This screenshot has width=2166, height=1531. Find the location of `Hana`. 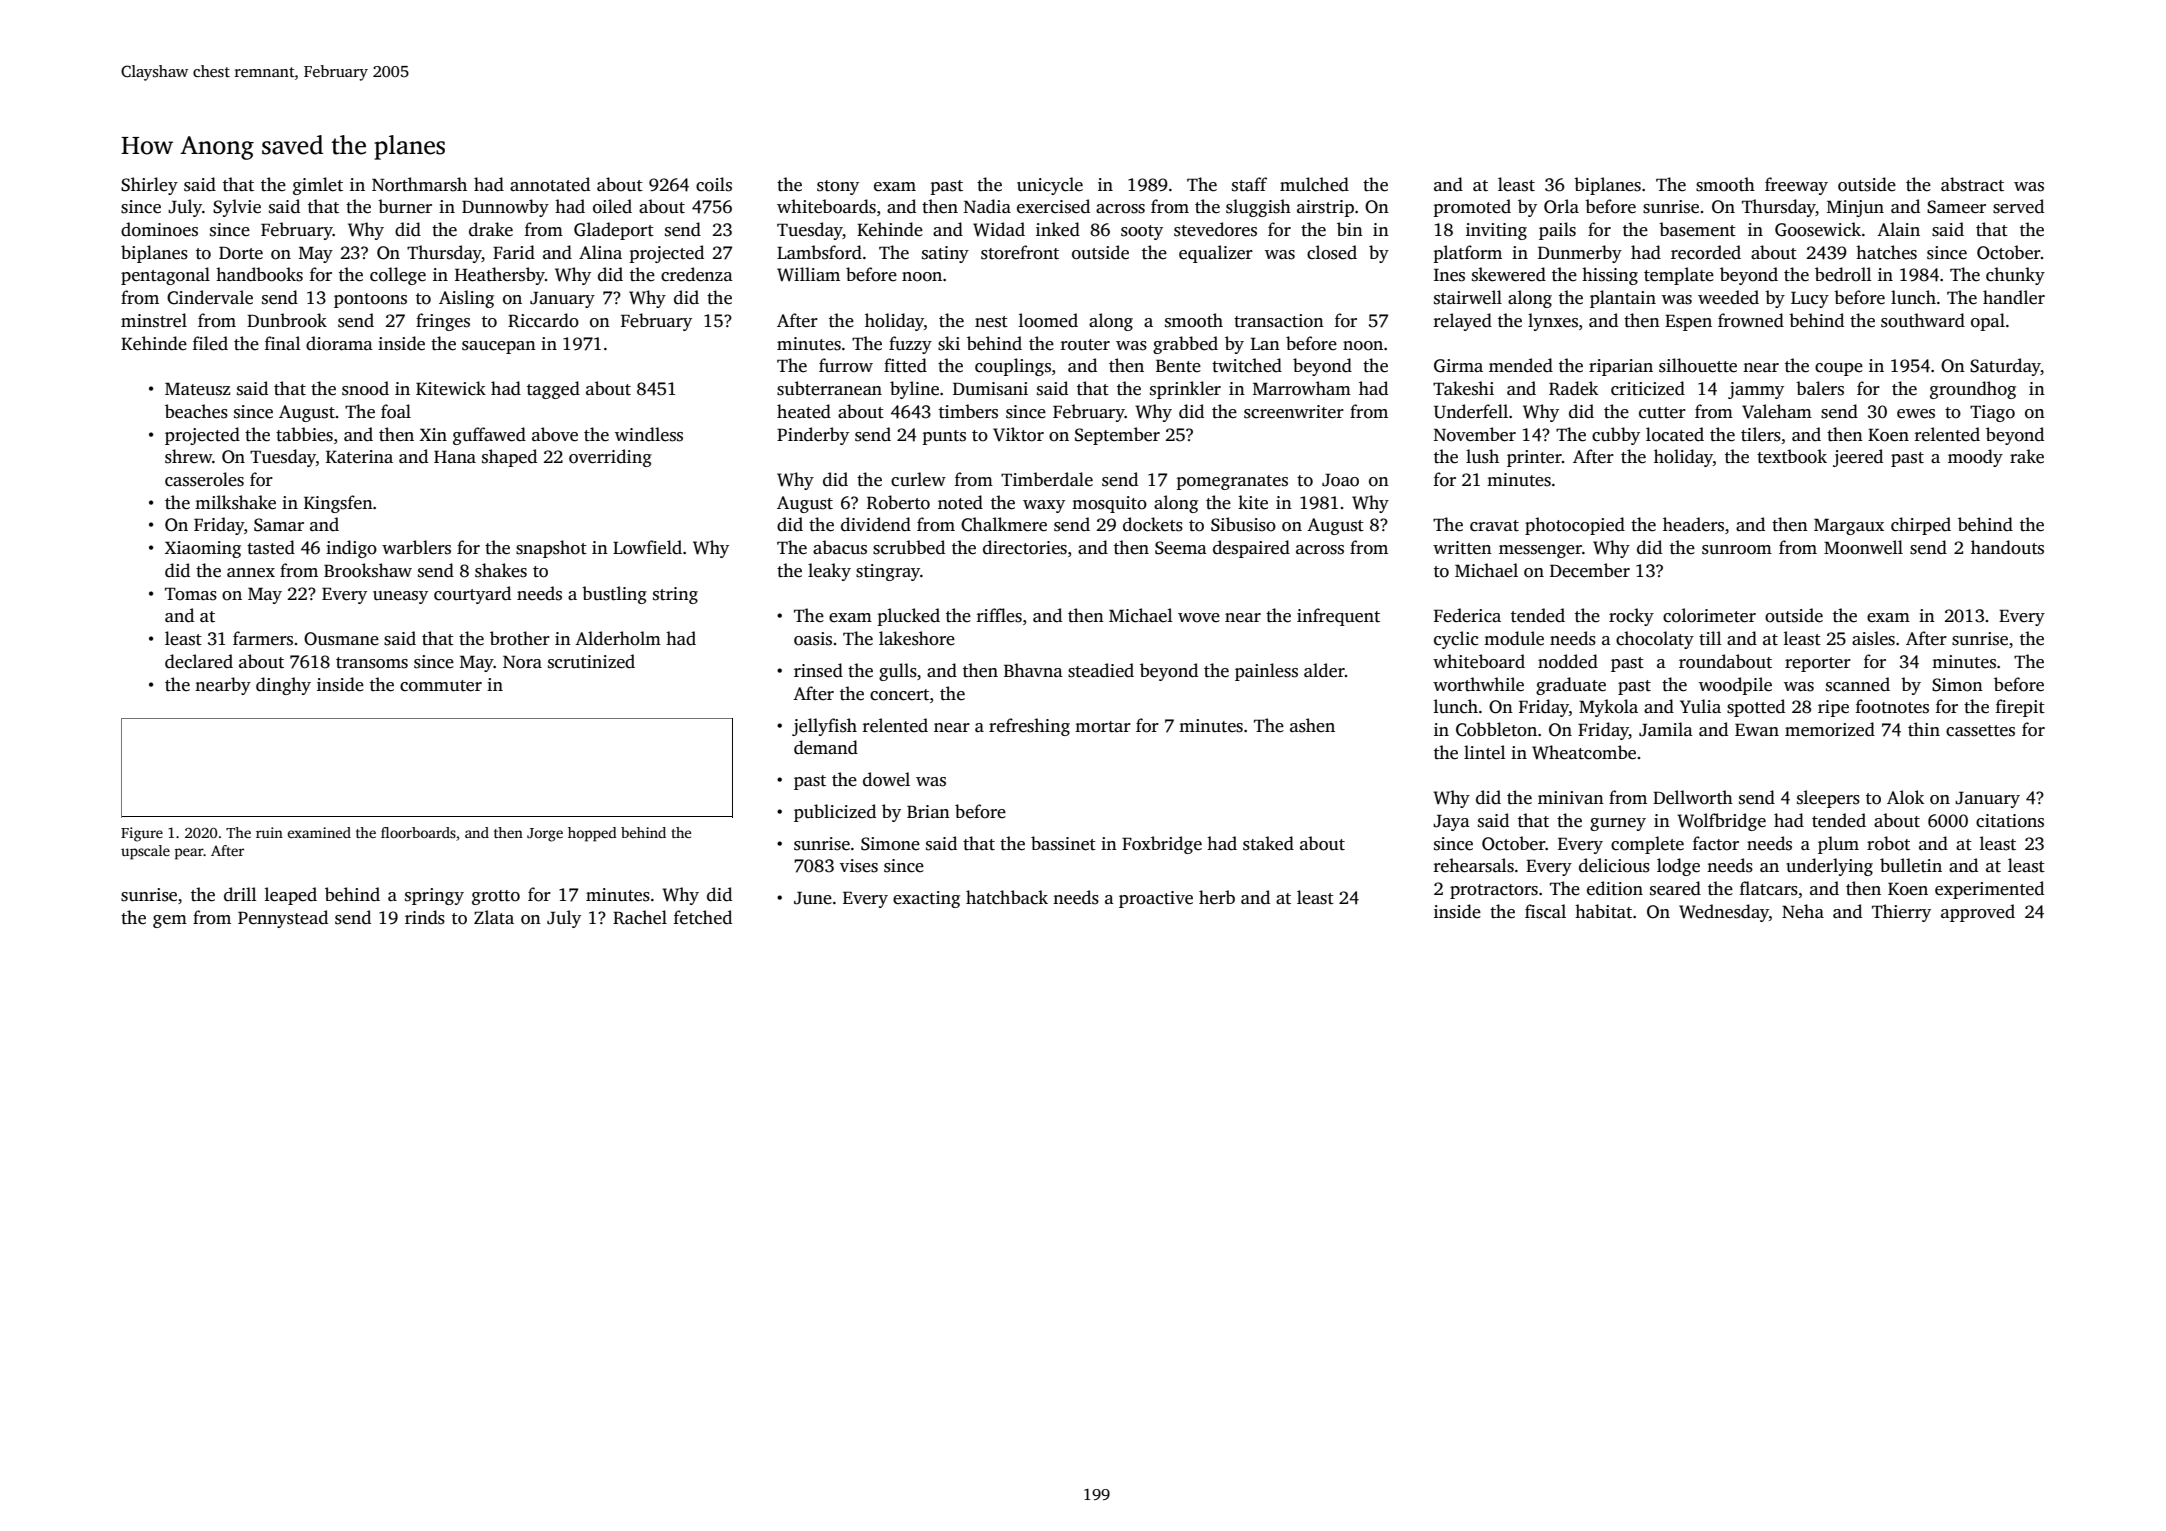

Hana is located at coordinates (455, 456).
